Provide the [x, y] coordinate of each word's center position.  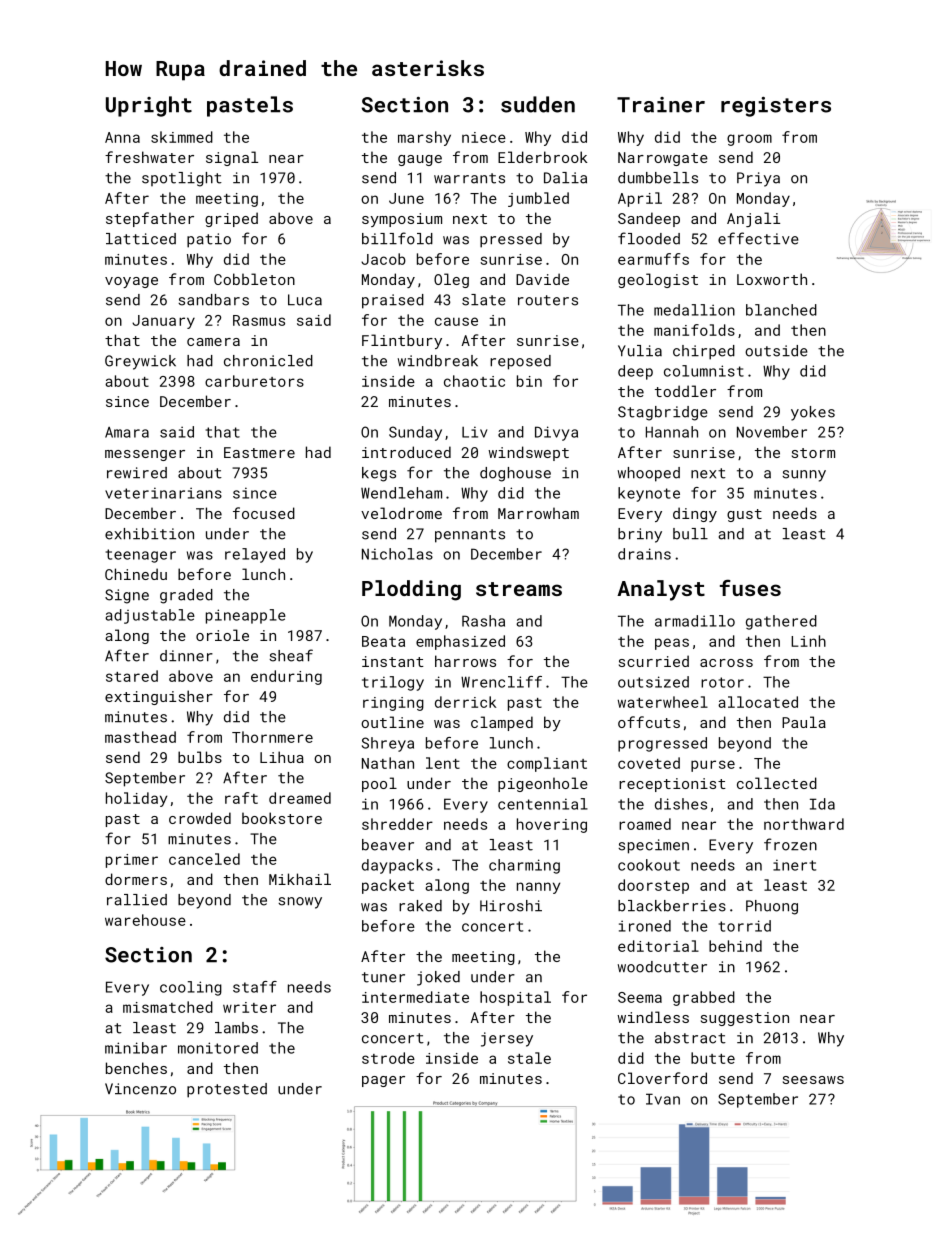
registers [776, 107]
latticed [141, 239]
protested [227, 1090]
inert [794, 865]
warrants [469, 178]
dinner [186, 656]
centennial [543, 804]
